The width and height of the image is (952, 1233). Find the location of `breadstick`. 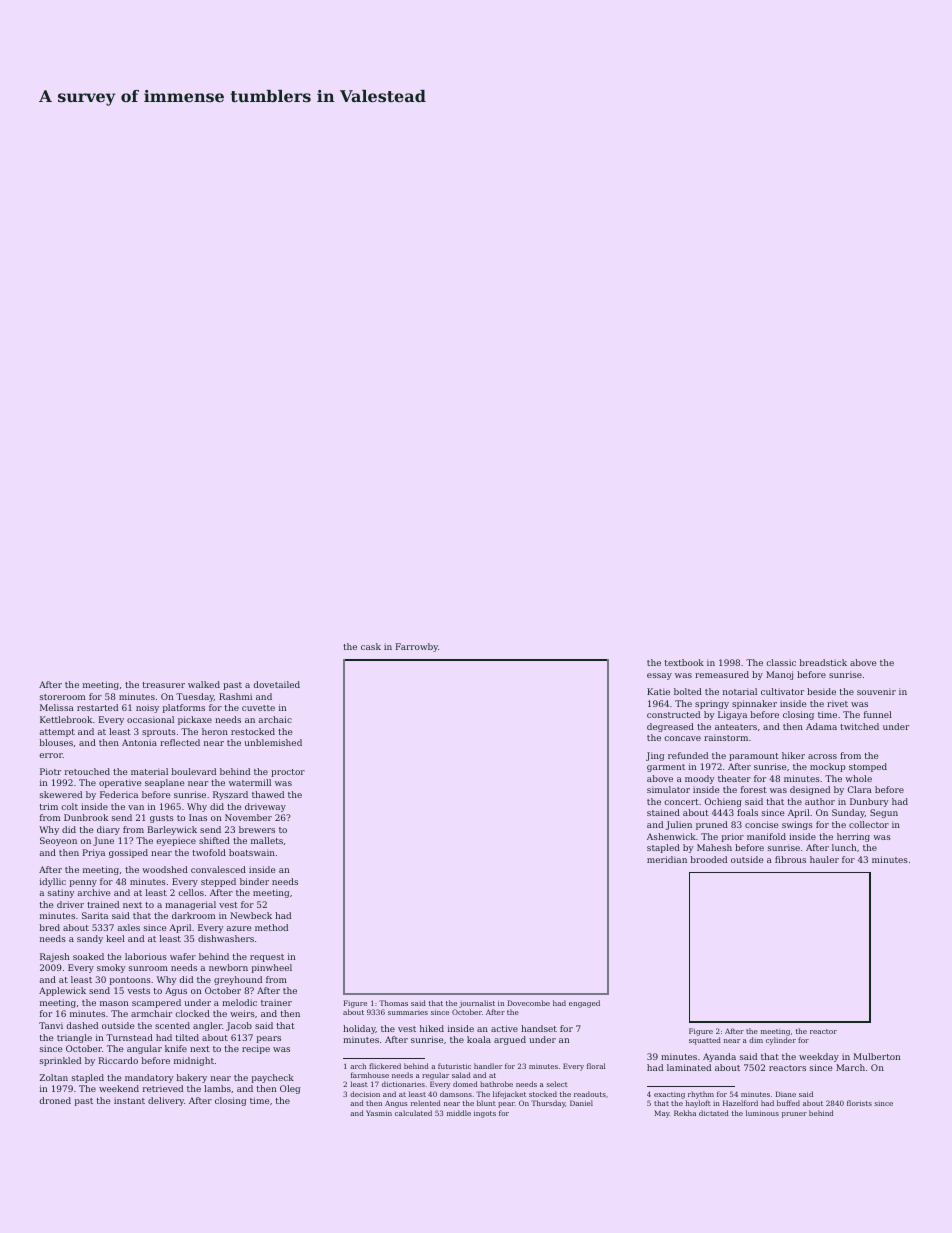

breadstick is located at coordinates (823, 662).
